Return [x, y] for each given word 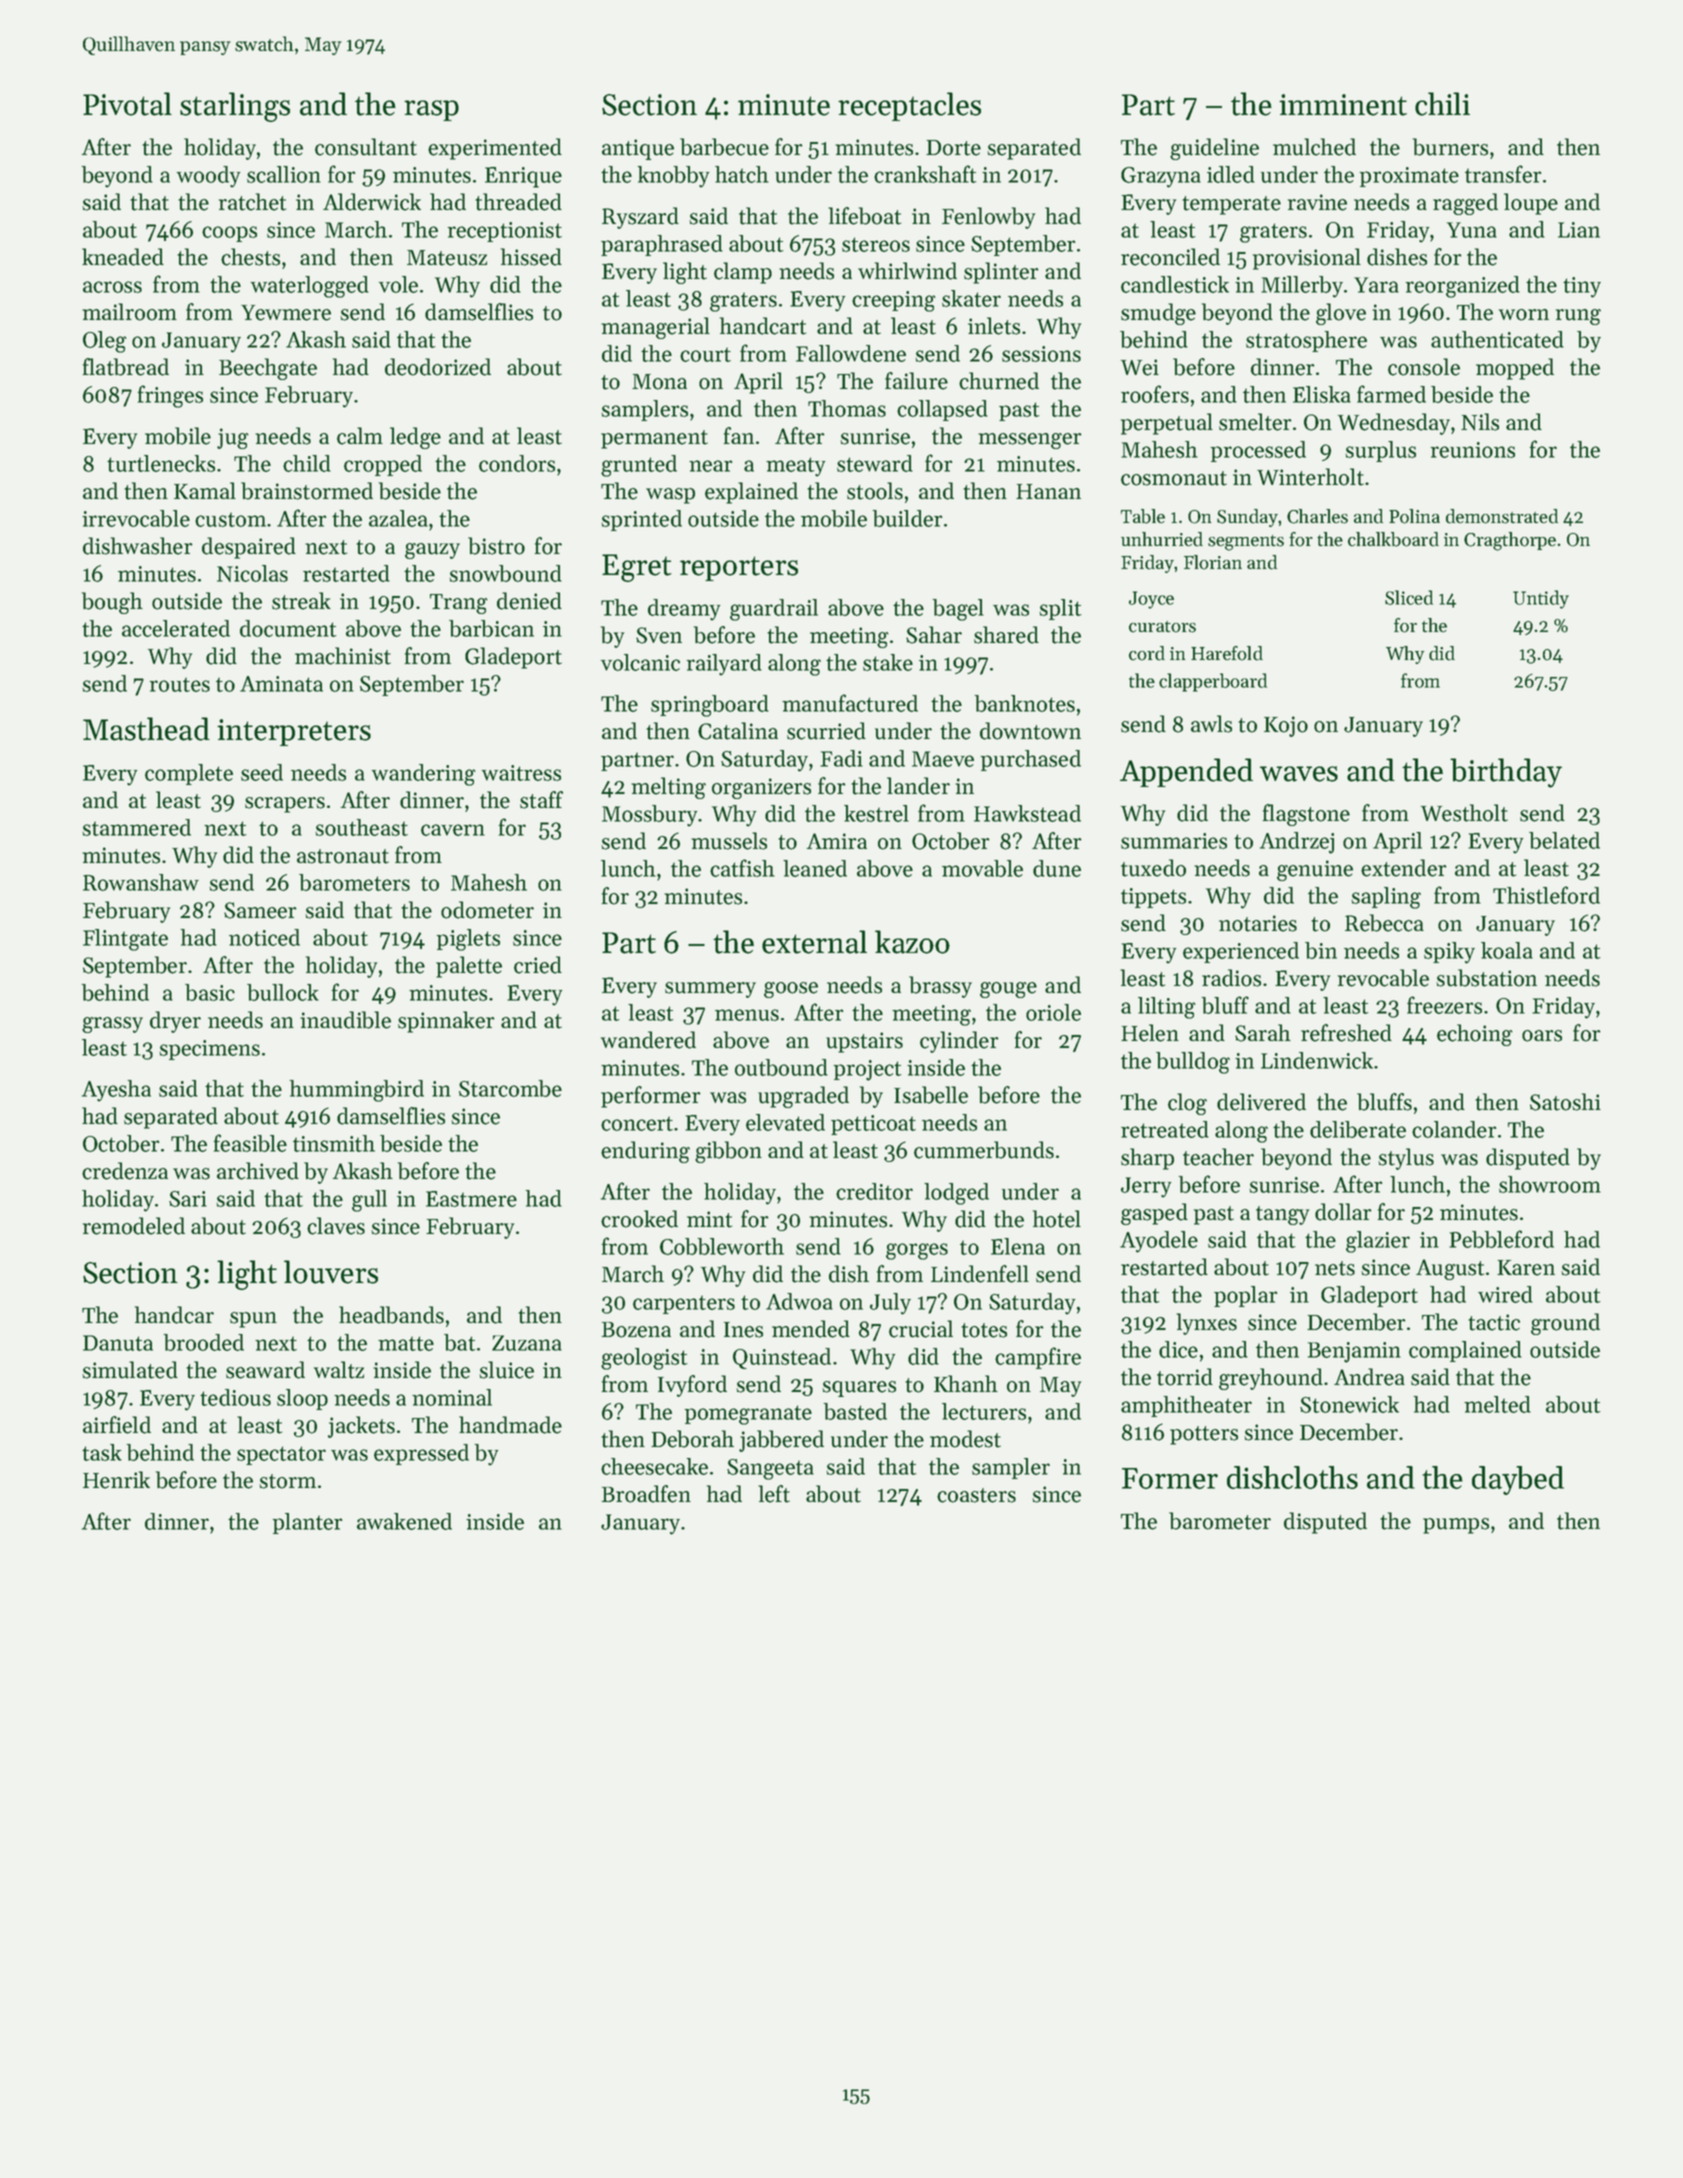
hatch [742, 174]
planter [307, 1523]
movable [982, 868]
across [112, 287]
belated [1564, 840]
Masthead [146, 729]
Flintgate [125, 940]
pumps [1456, 1526]
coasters [976, 1495]
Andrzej [1297, 843]
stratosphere [1306, 341]
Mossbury [649, 816]
